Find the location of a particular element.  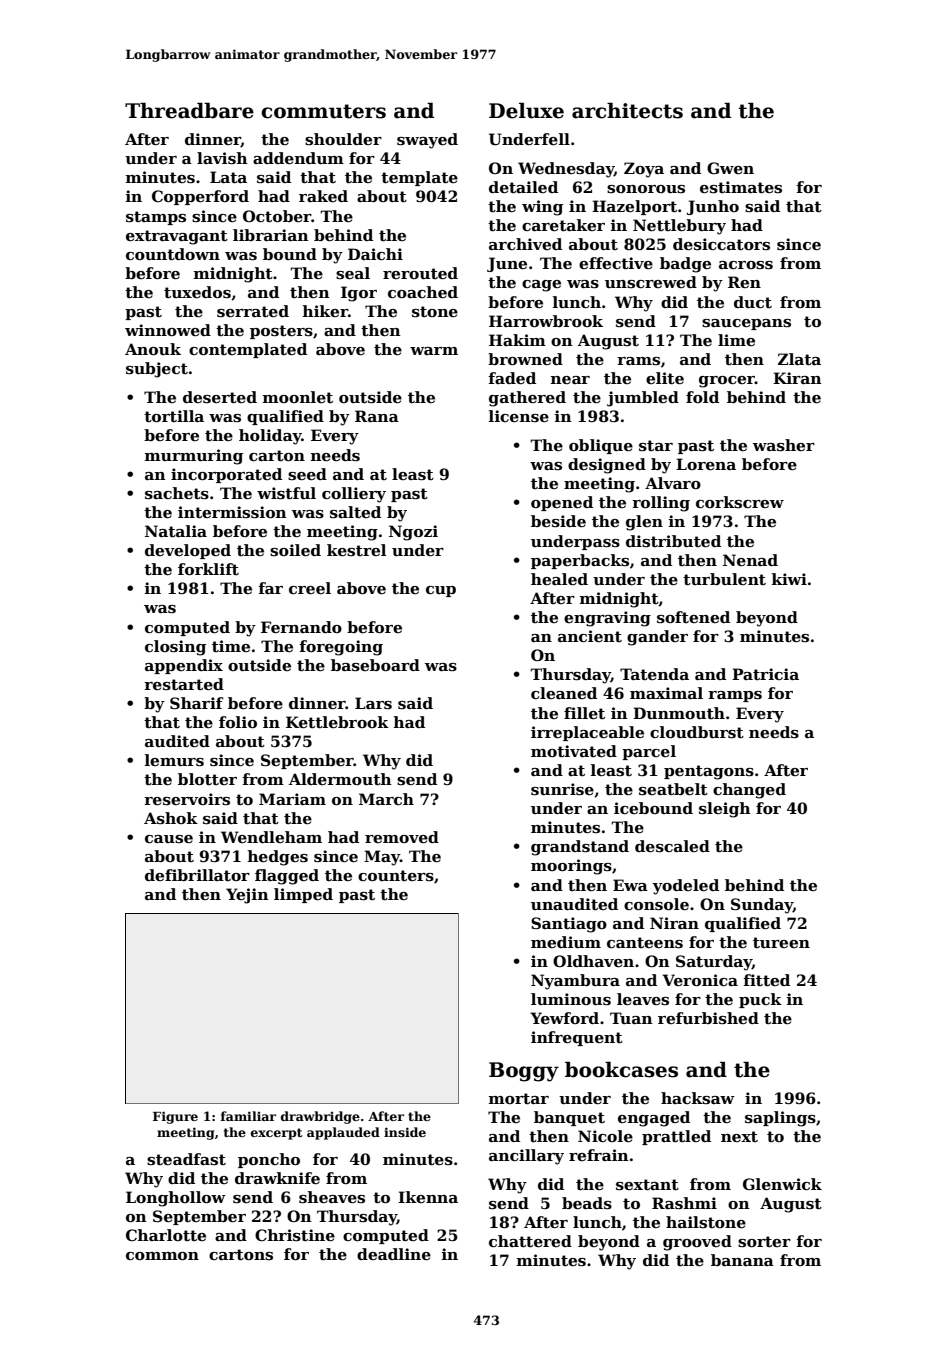

Sharif is located at coordinates (196, 703).
